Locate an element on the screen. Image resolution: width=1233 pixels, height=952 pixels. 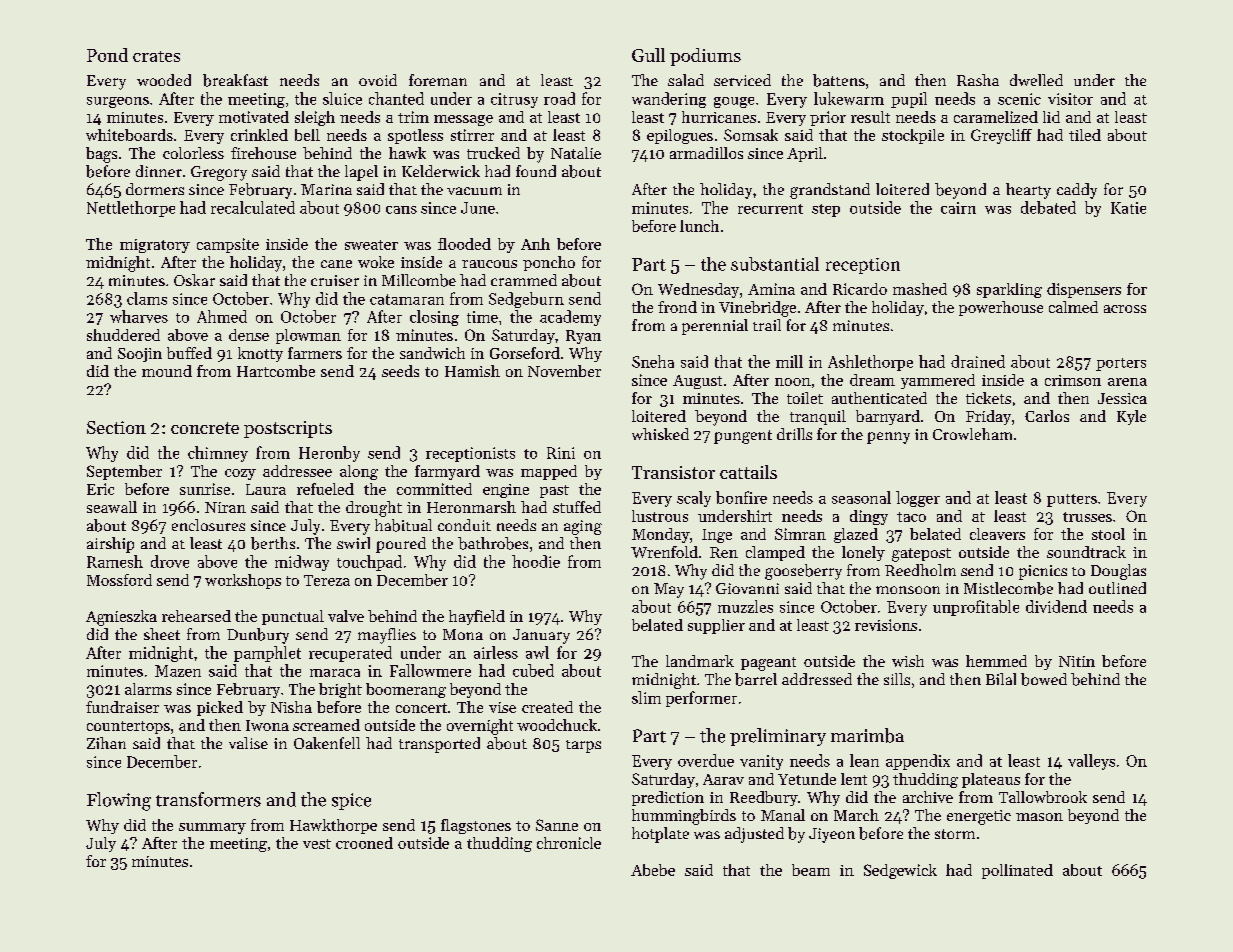
habitual is located at coordinates (403, 525).
